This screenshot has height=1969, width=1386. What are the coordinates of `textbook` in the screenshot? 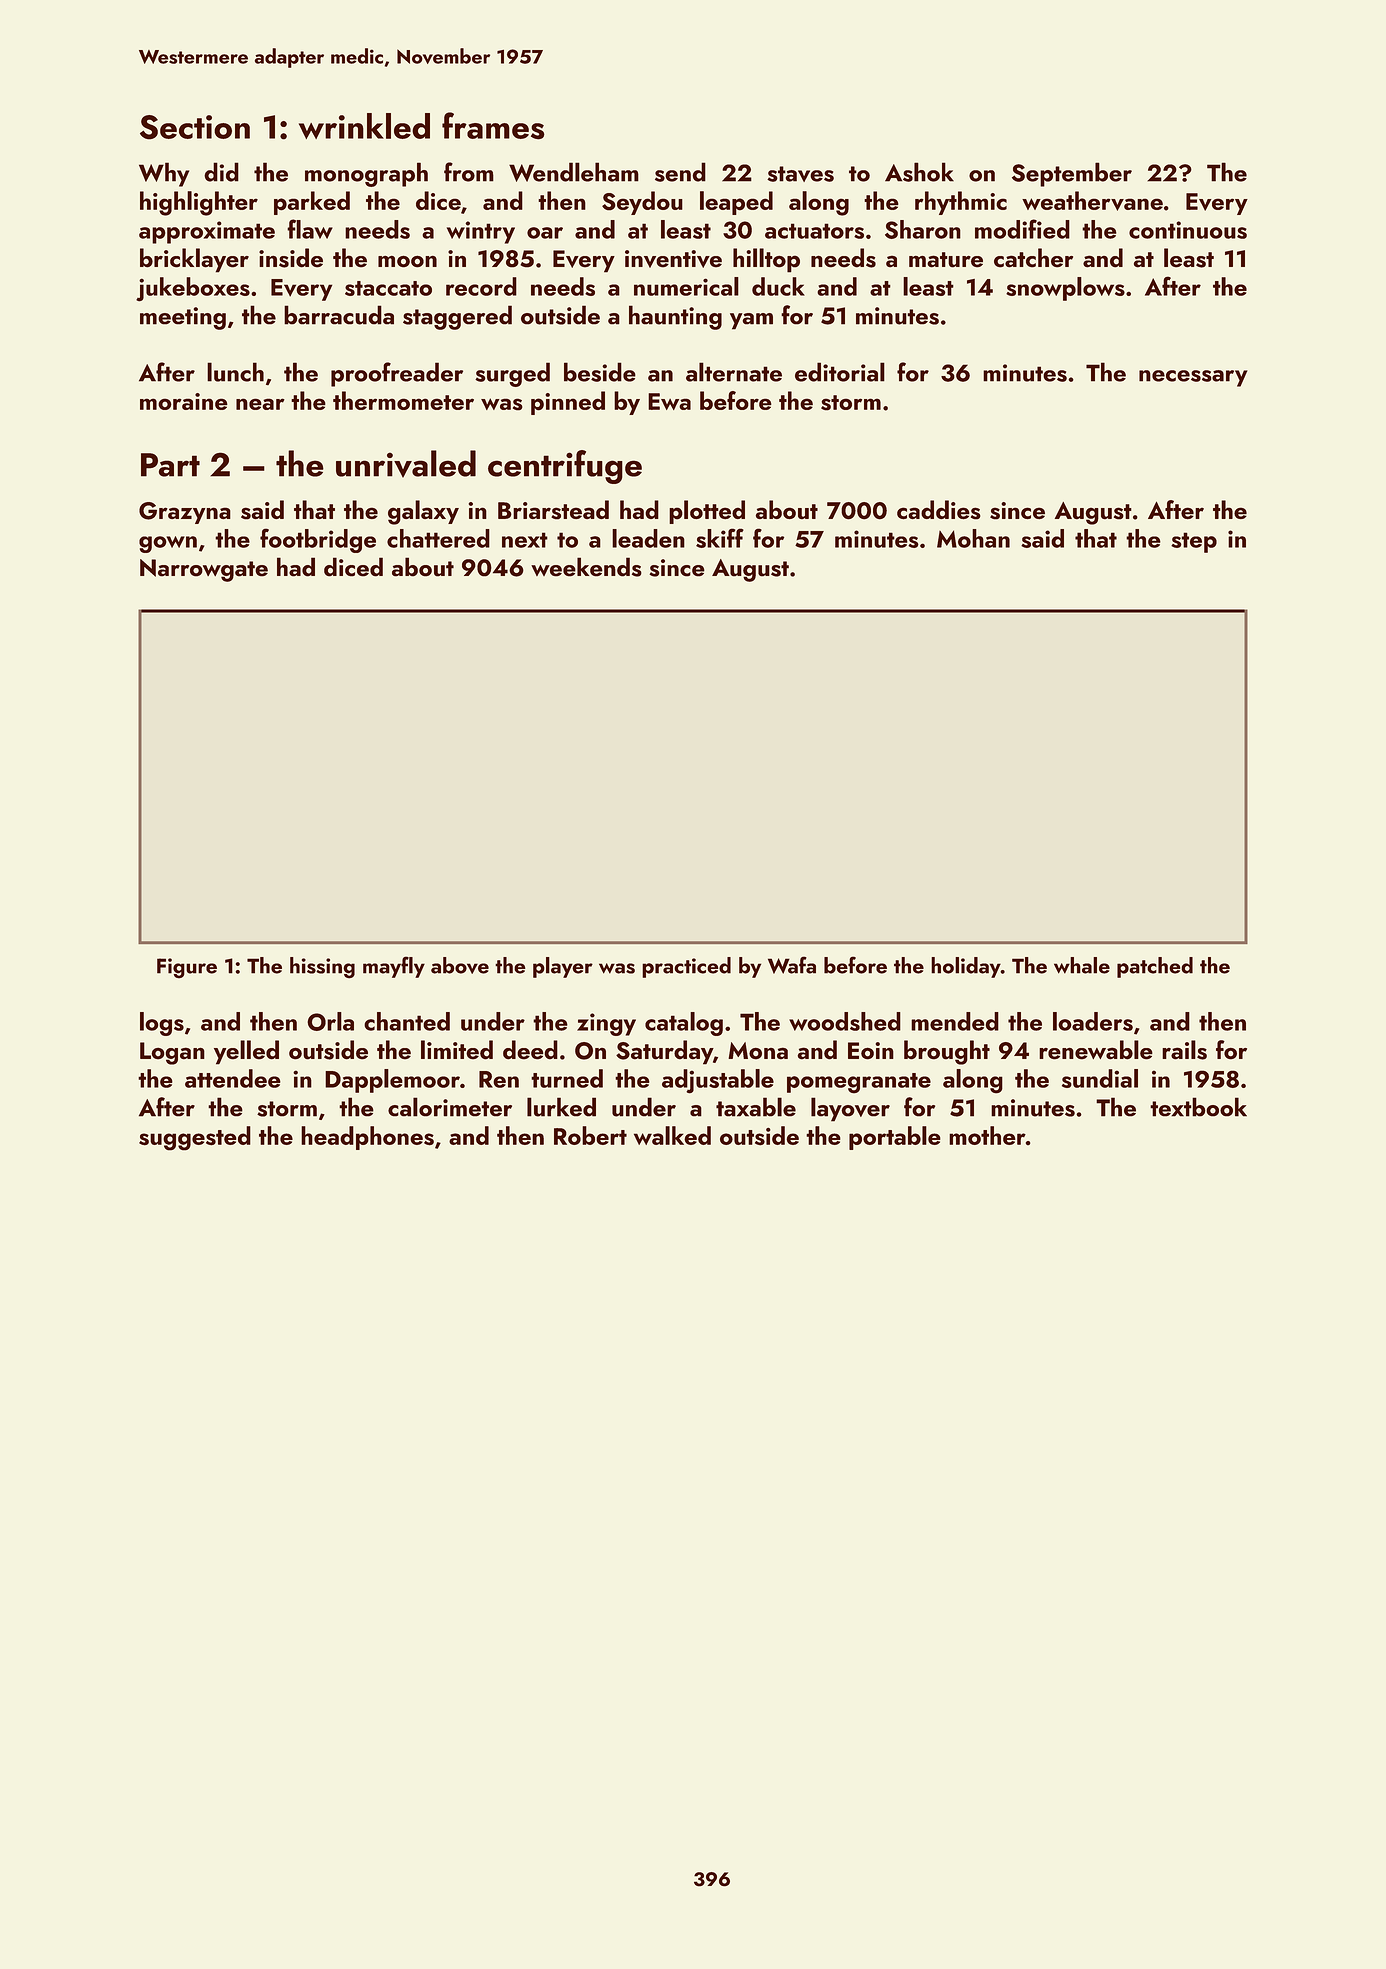 It's located at (1198, 1107).
